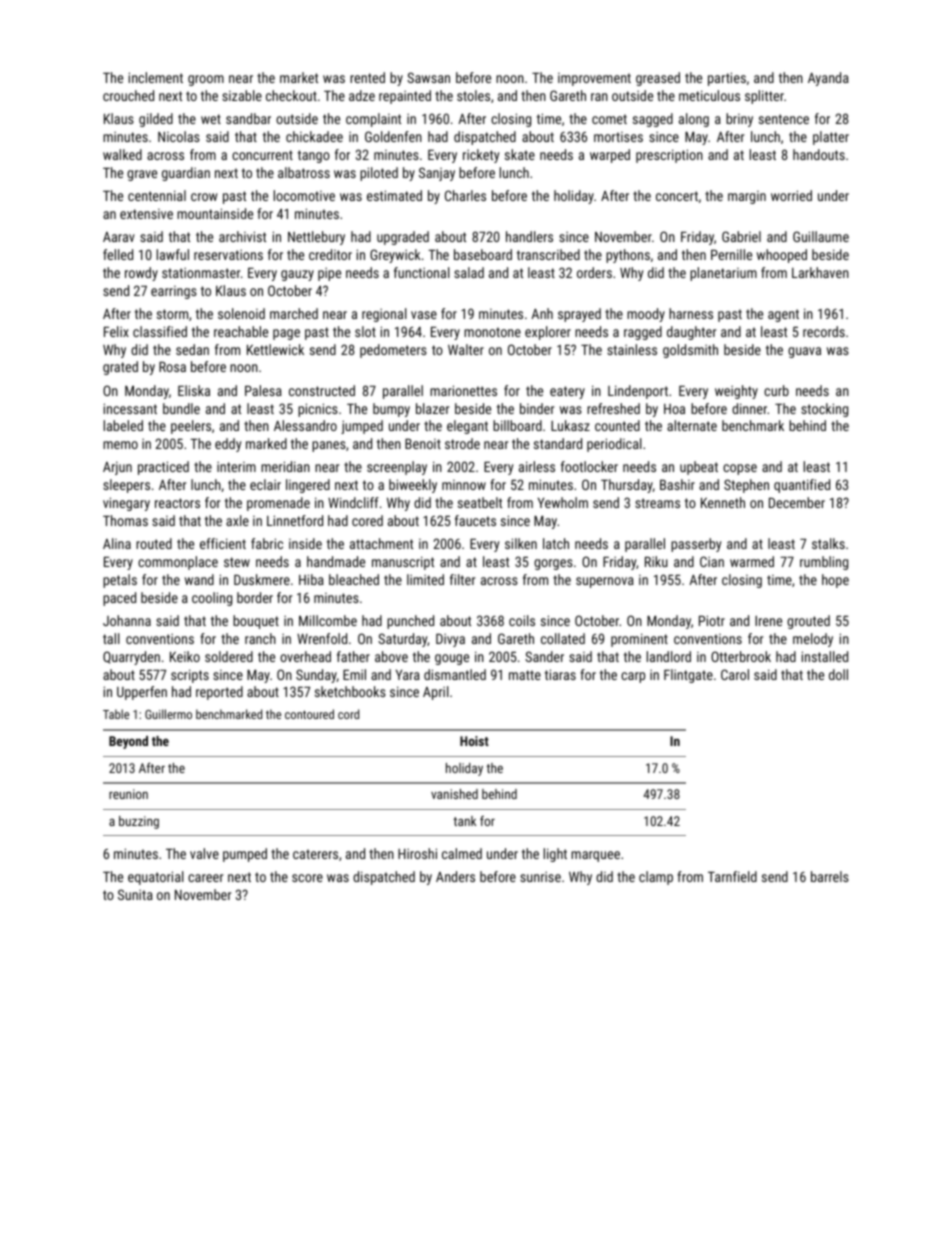 Image resolution: width=952 pixels, height=1233 pixels. Describe the element at coordinates (741, 236) in the document. I see `Gabriel` at that location.
